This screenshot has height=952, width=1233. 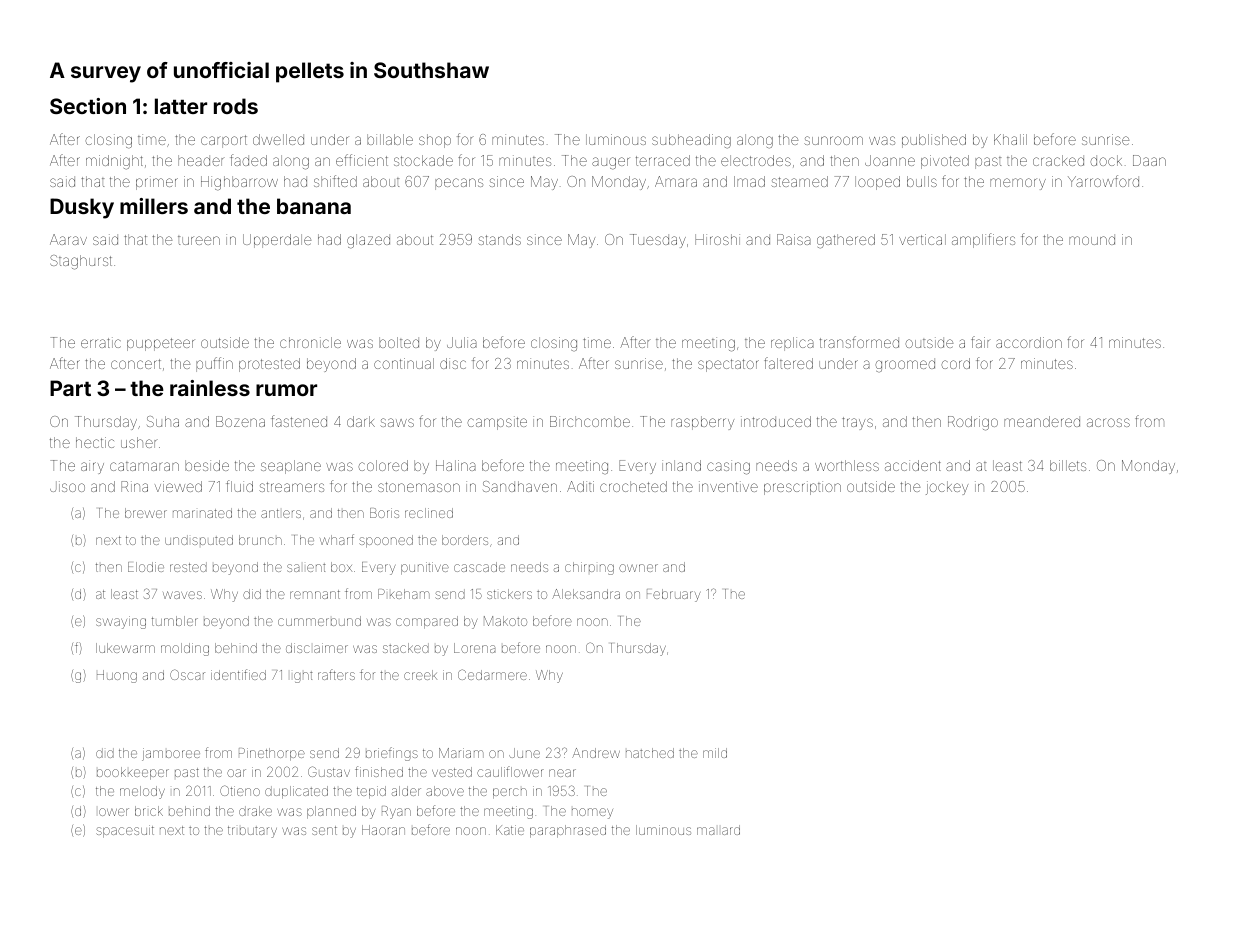 I want to click on Lorena, so click(x=474, y=648).
